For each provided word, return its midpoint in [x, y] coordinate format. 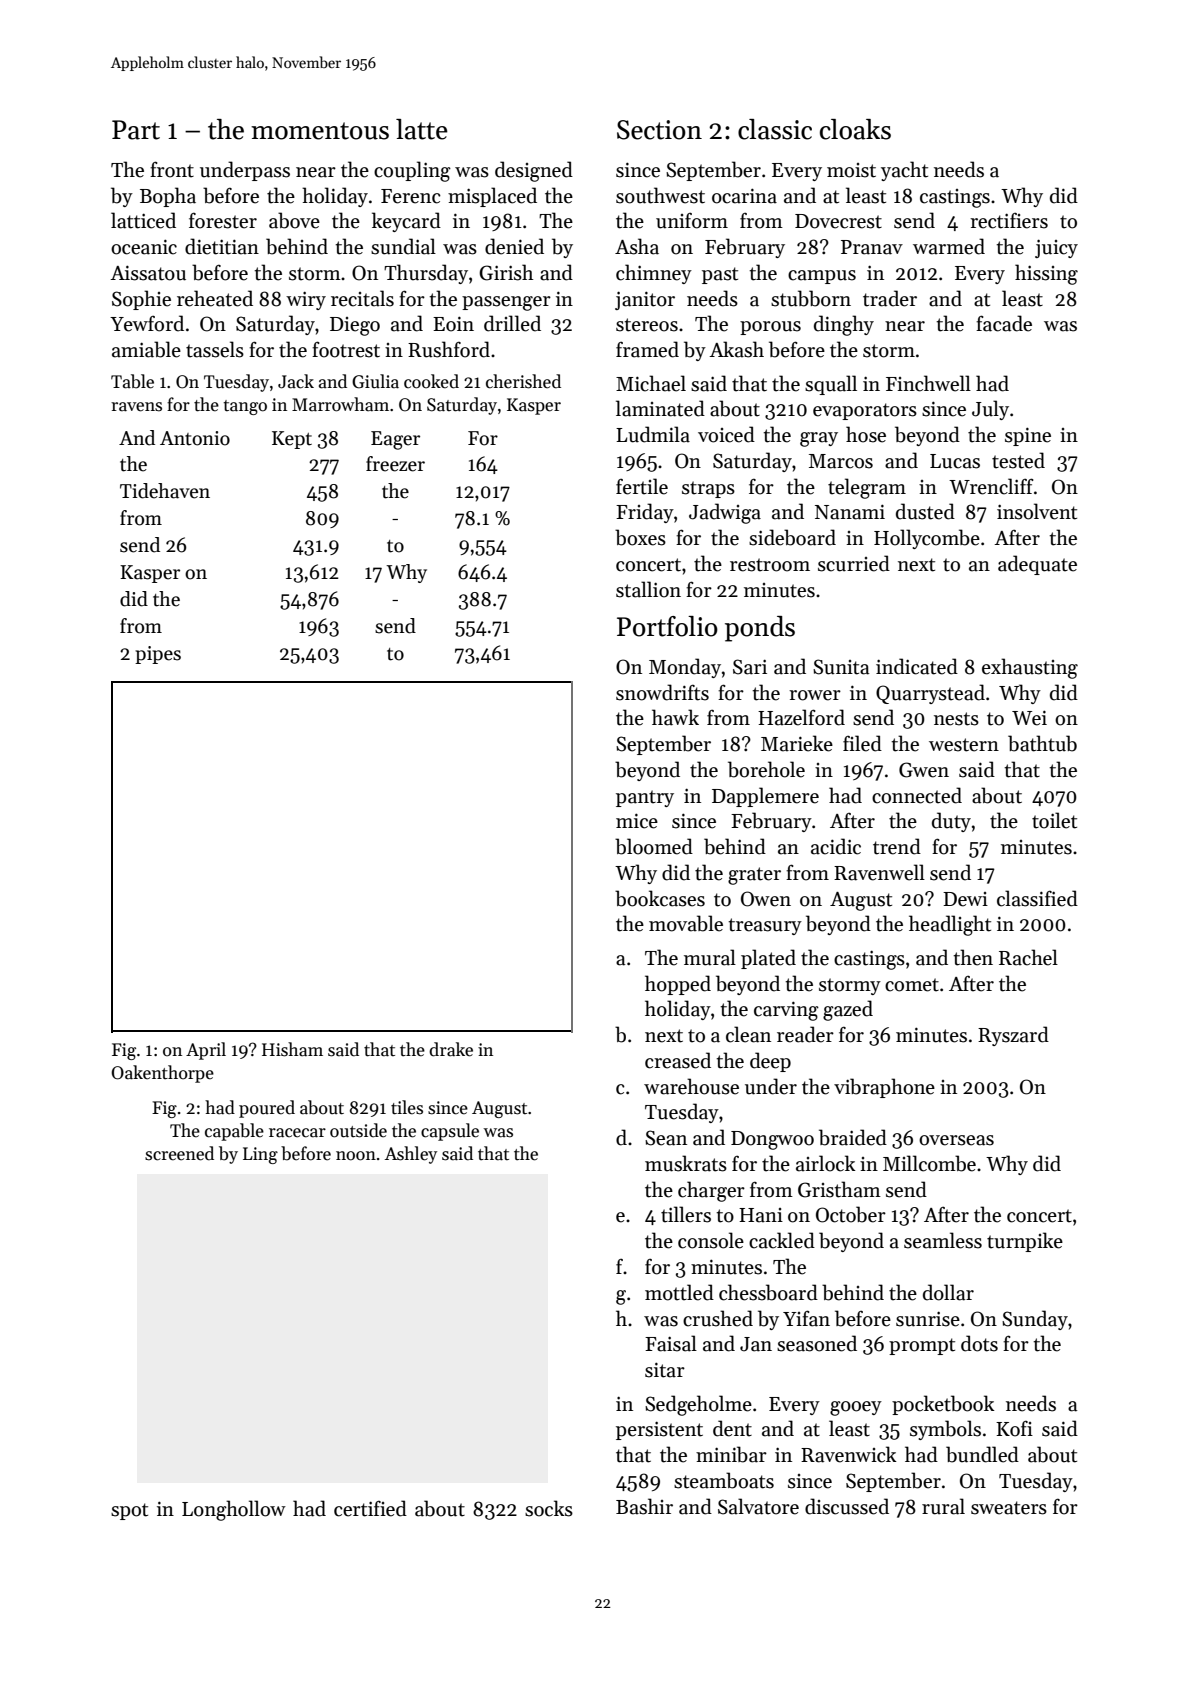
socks [549, 1508]
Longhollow [234, 1510]
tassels [215, 349]
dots [979, 1343]
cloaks [855, 129]
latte [422, 129]
